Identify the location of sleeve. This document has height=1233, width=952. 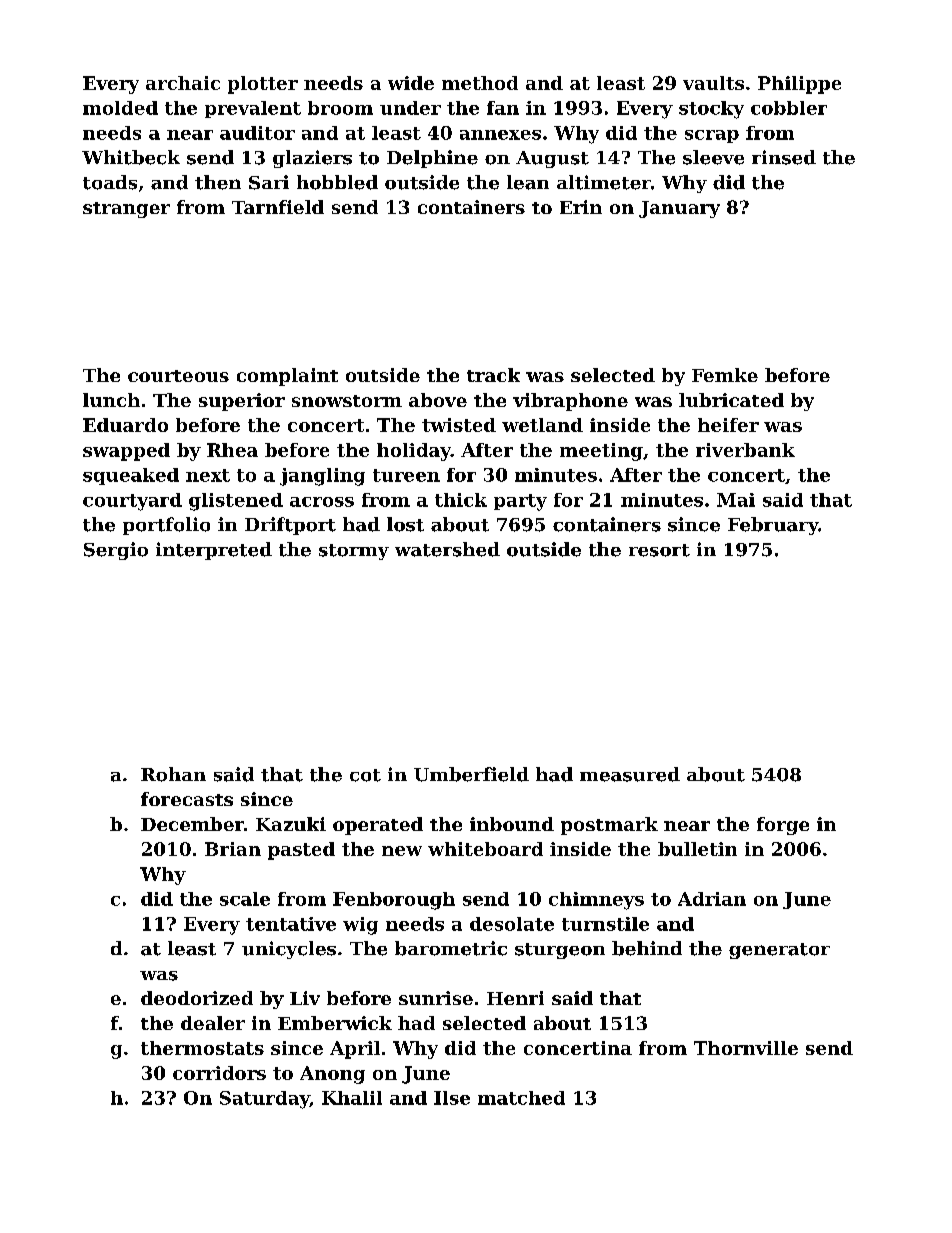
(713, 157).
